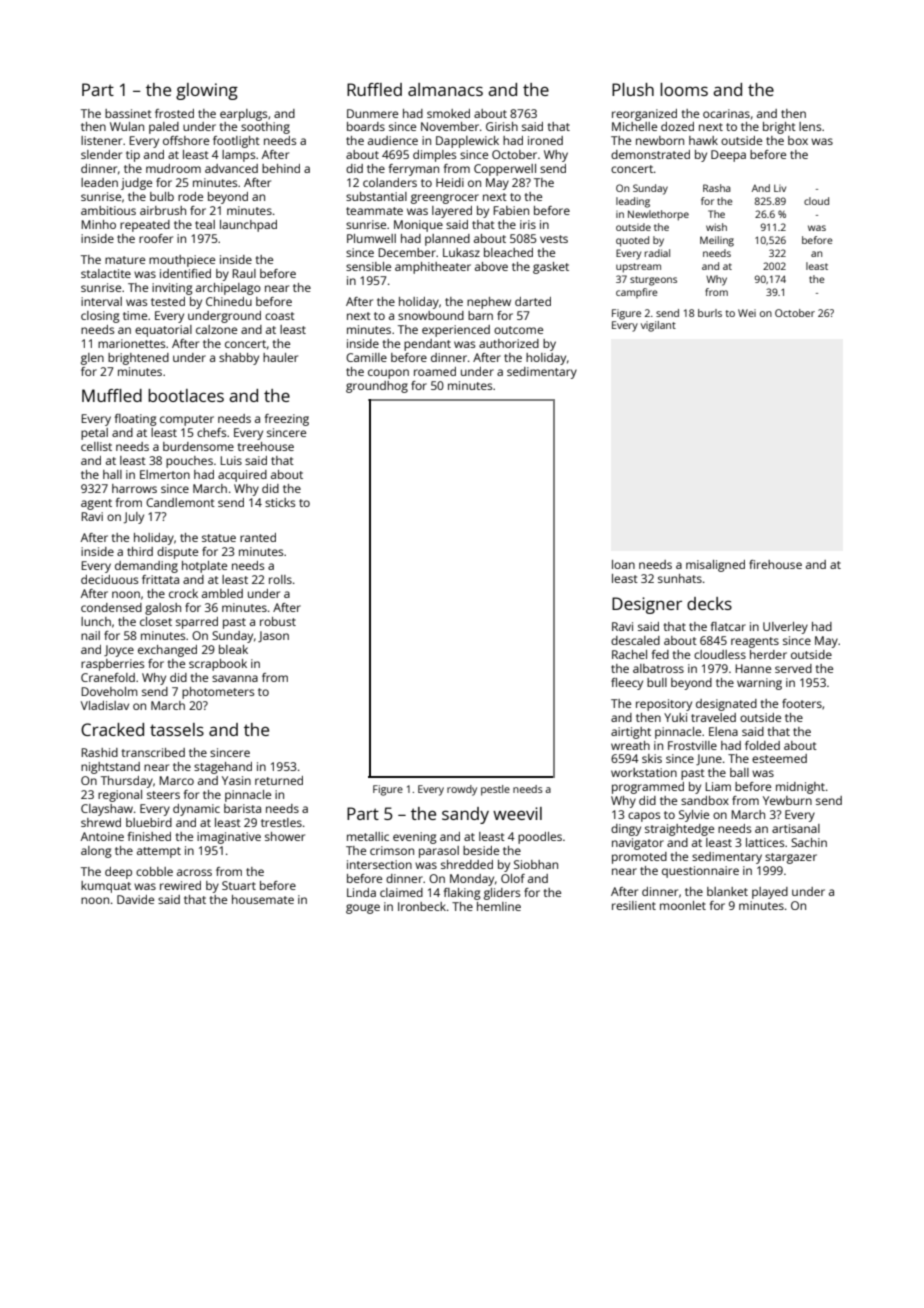 This screenshot has height=1308, width=924. Describe the element at coordinates (207, 91) in the screenshot. I see `glowing` at that location.
